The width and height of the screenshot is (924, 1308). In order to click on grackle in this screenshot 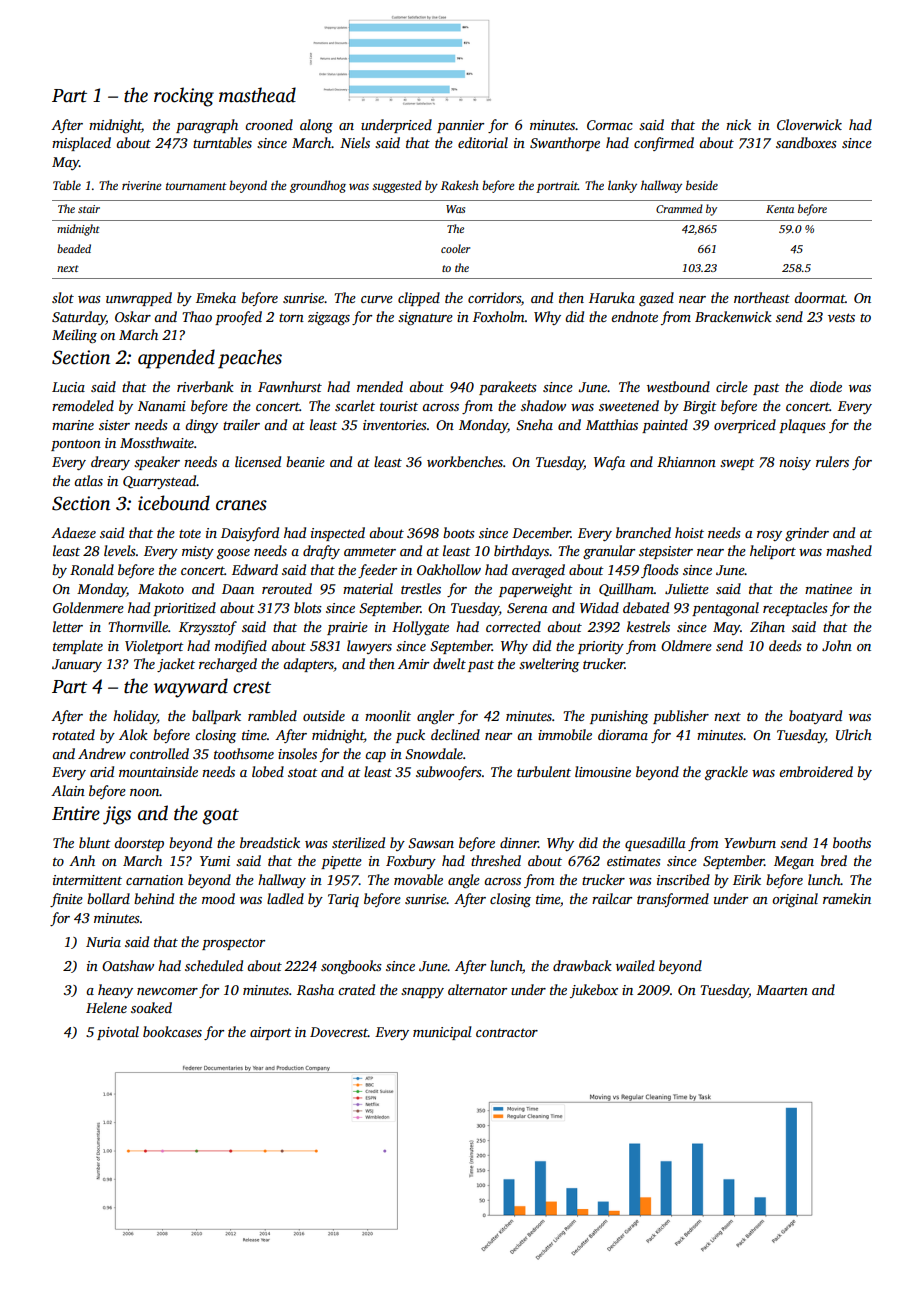, I will do `click(726, 773)`.
